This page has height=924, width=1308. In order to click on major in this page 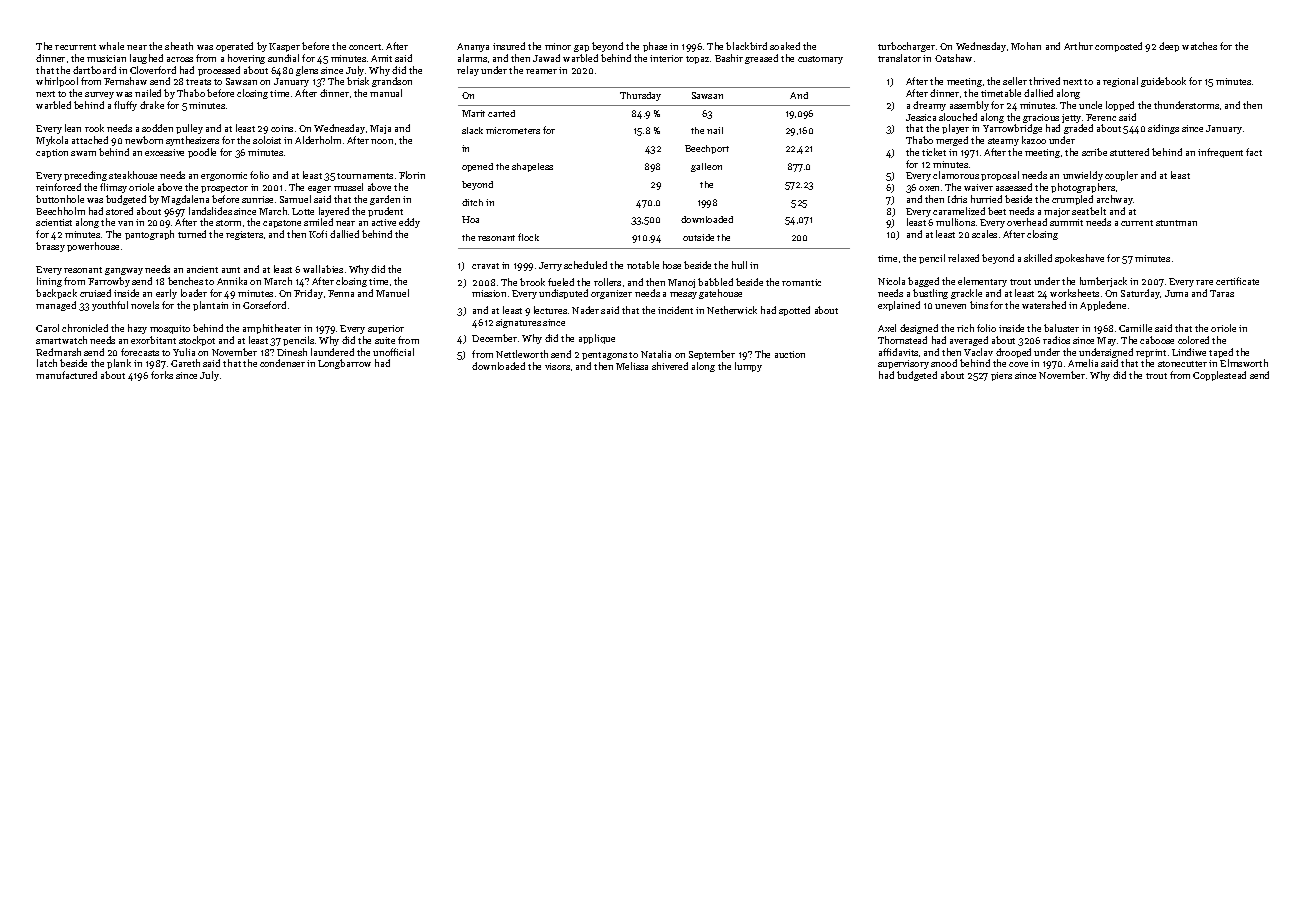, I will do `click(1057, 212)`.
